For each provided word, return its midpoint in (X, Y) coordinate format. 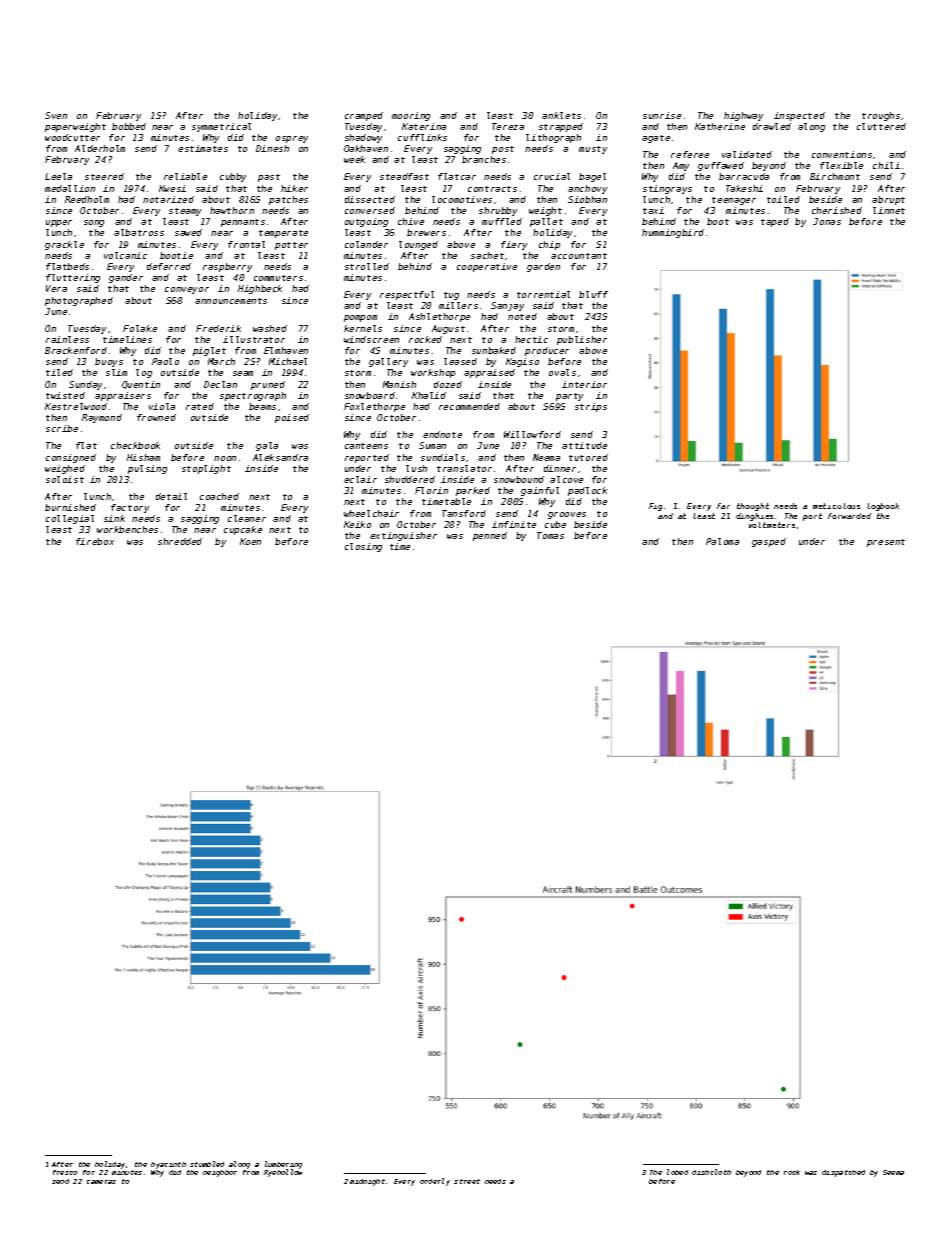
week (354, 159)
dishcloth (711, 1172)
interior (584, 384)
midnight (367, 1182)
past (269, 178)
